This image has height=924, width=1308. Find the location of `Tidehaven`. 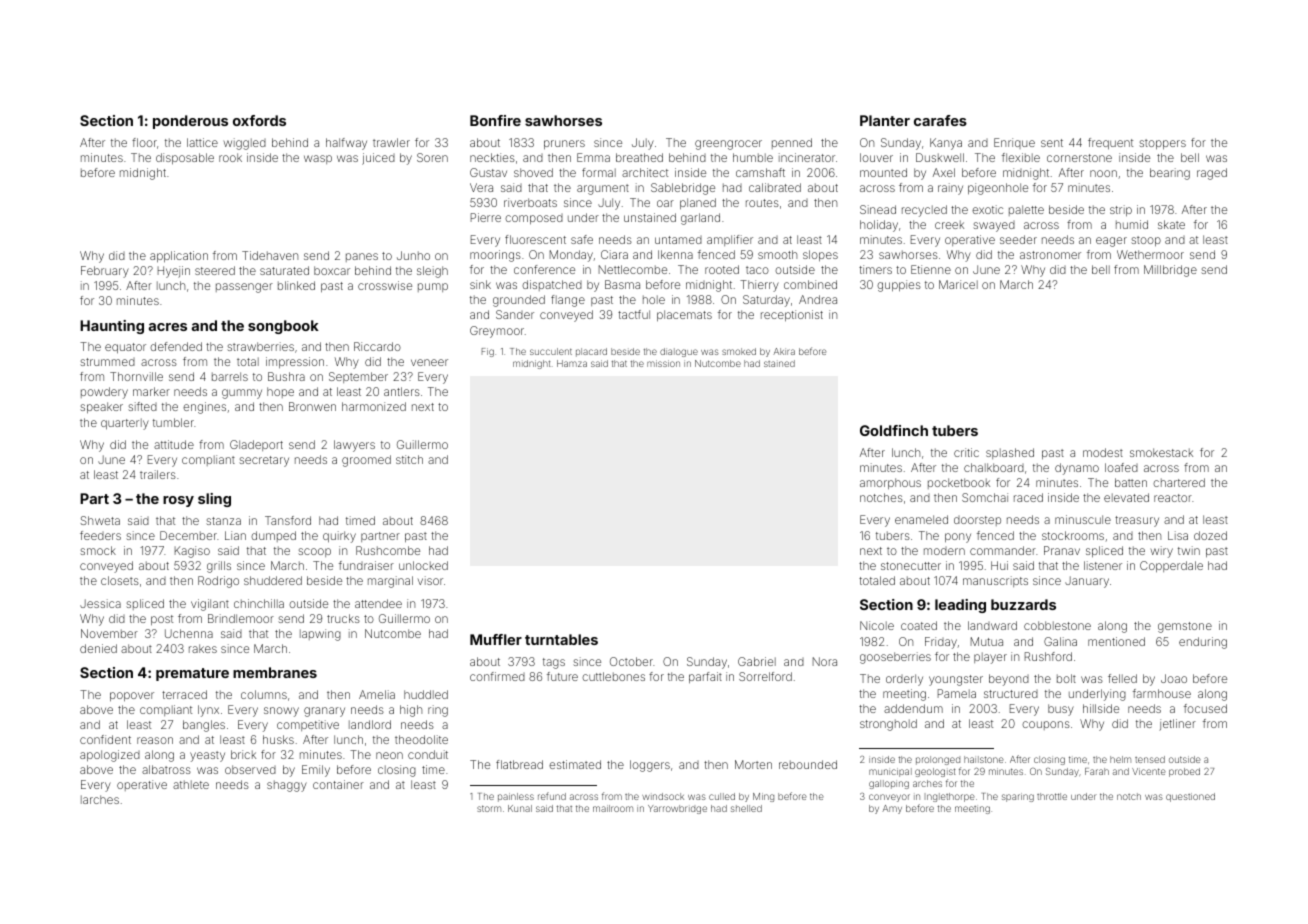

Tidehaven is located at coordinates (270, 255).
